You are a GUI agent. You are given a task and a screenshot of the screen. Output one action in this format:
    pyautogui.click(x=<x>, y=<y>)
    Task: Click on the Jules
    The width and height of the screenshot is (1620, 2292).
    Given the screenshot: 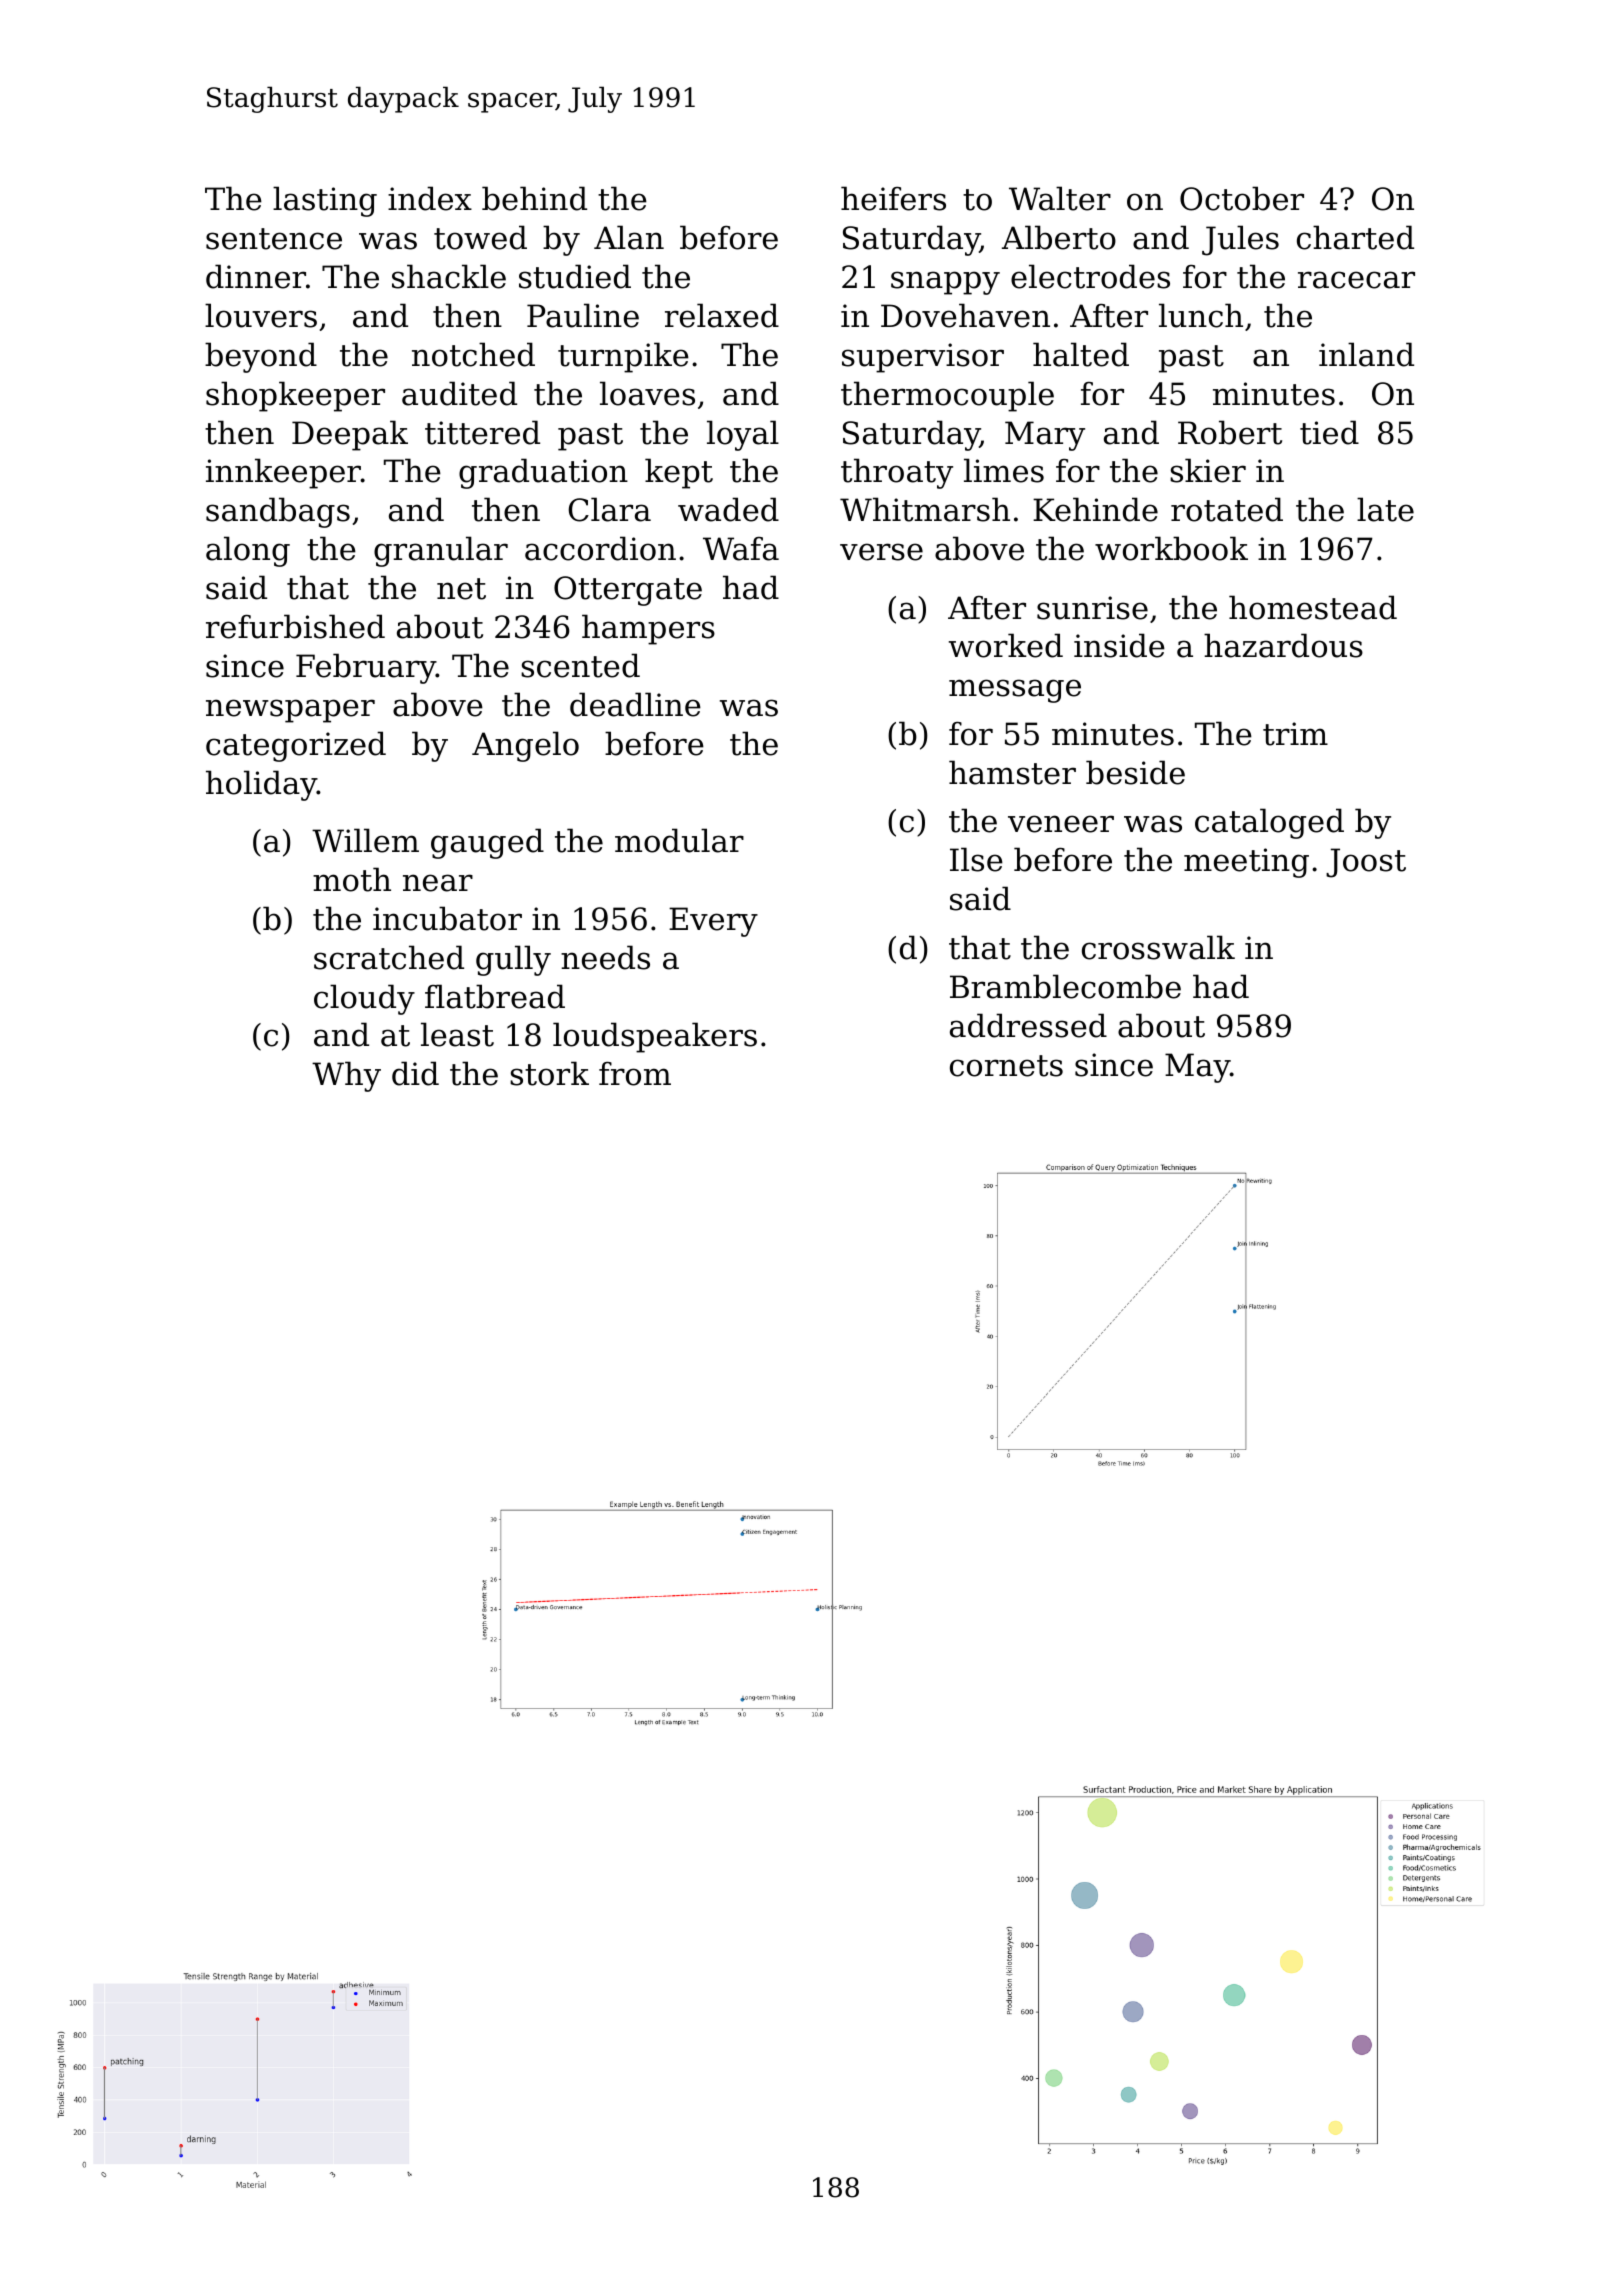 What is the action you would take?
    pyautogui.click(x=1240, y=240)
